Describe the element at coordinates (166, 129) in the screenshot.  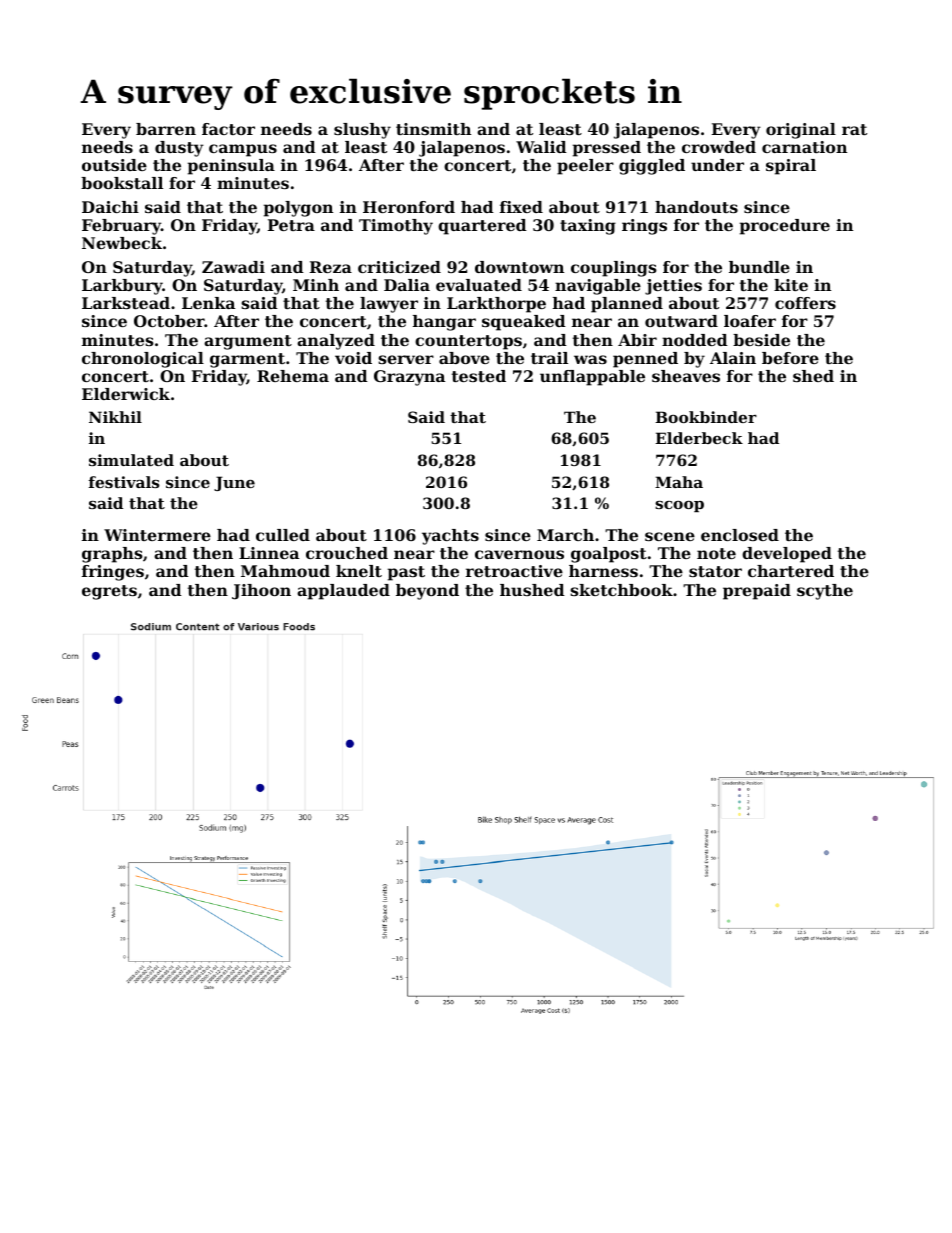
I see `barren` at that location.
